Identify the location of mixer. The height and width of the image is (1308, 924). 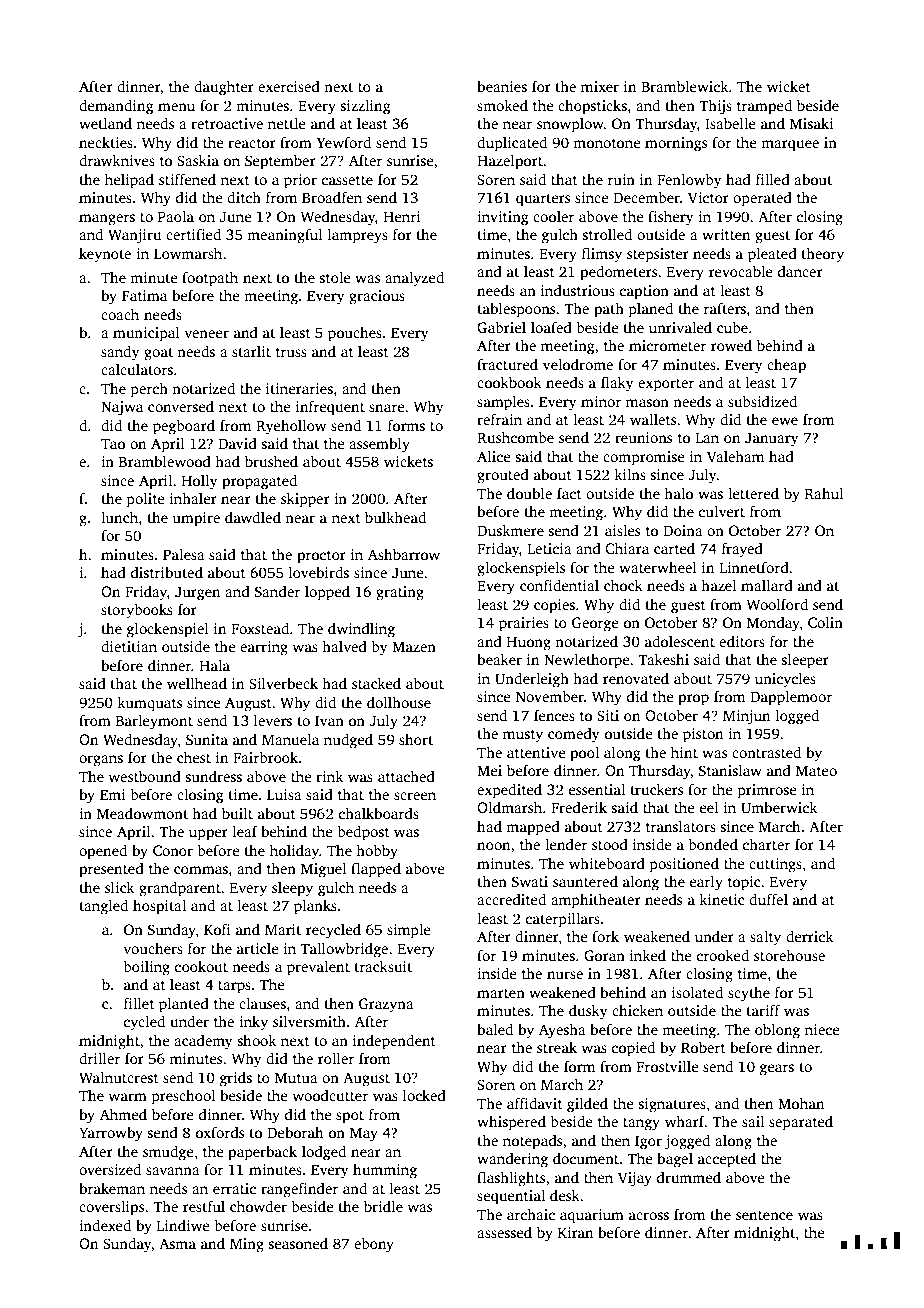
(600, 86).
